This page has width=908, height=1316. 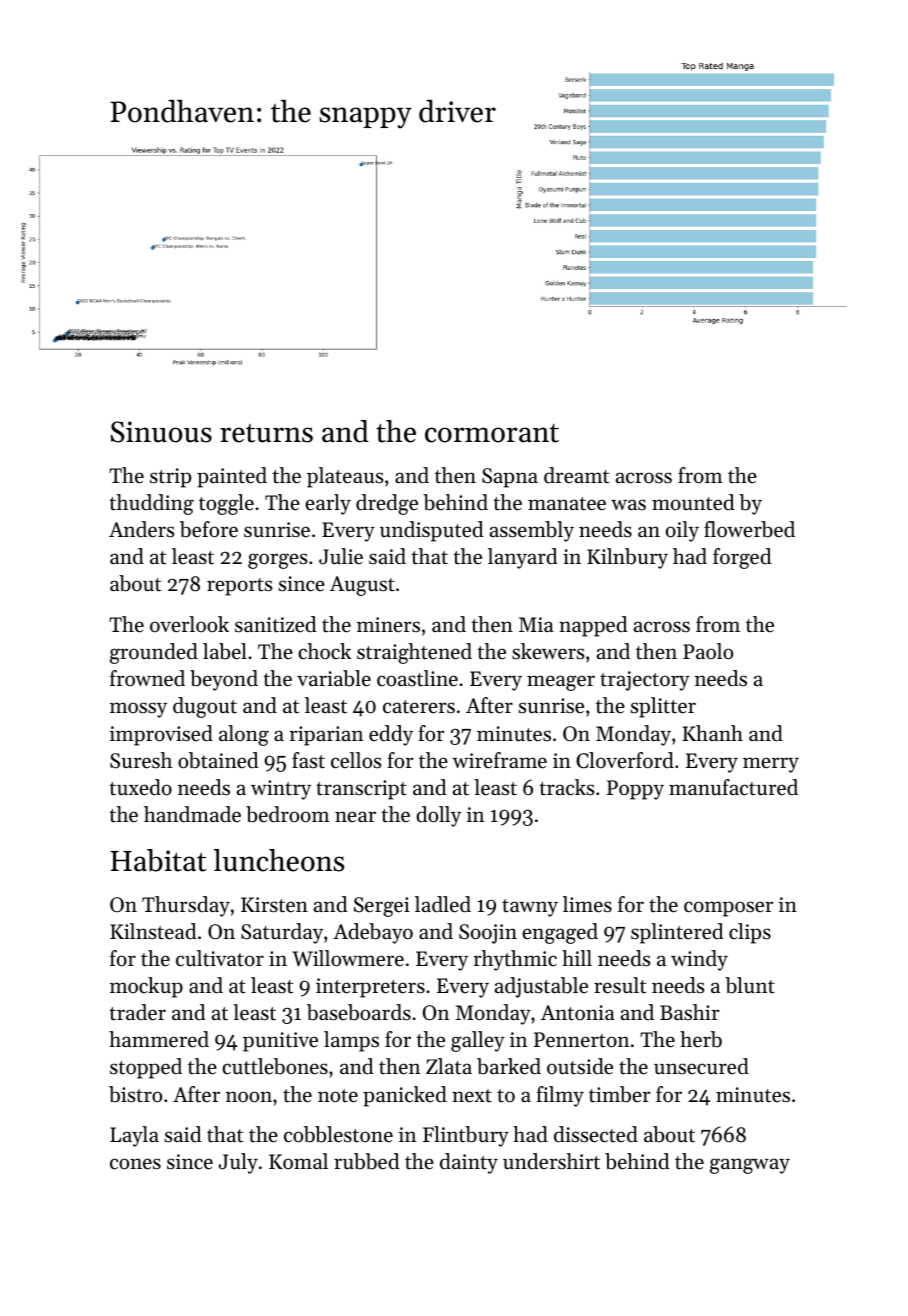 I want to click on composer, so click(x=728, y=909).
